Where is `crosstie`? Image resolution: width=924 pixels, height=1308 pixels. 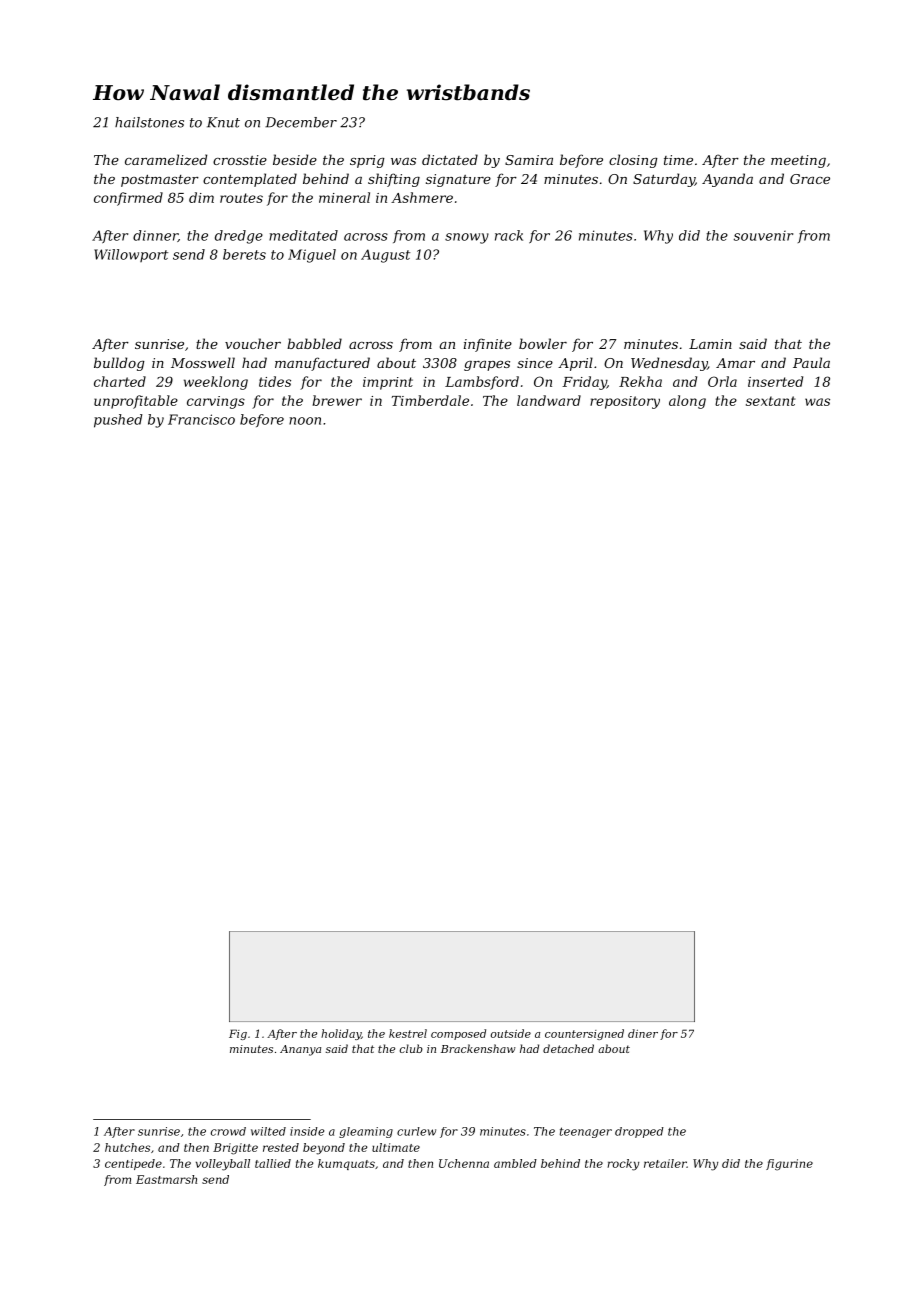 crosstie is located at coordinates (240, 160).
